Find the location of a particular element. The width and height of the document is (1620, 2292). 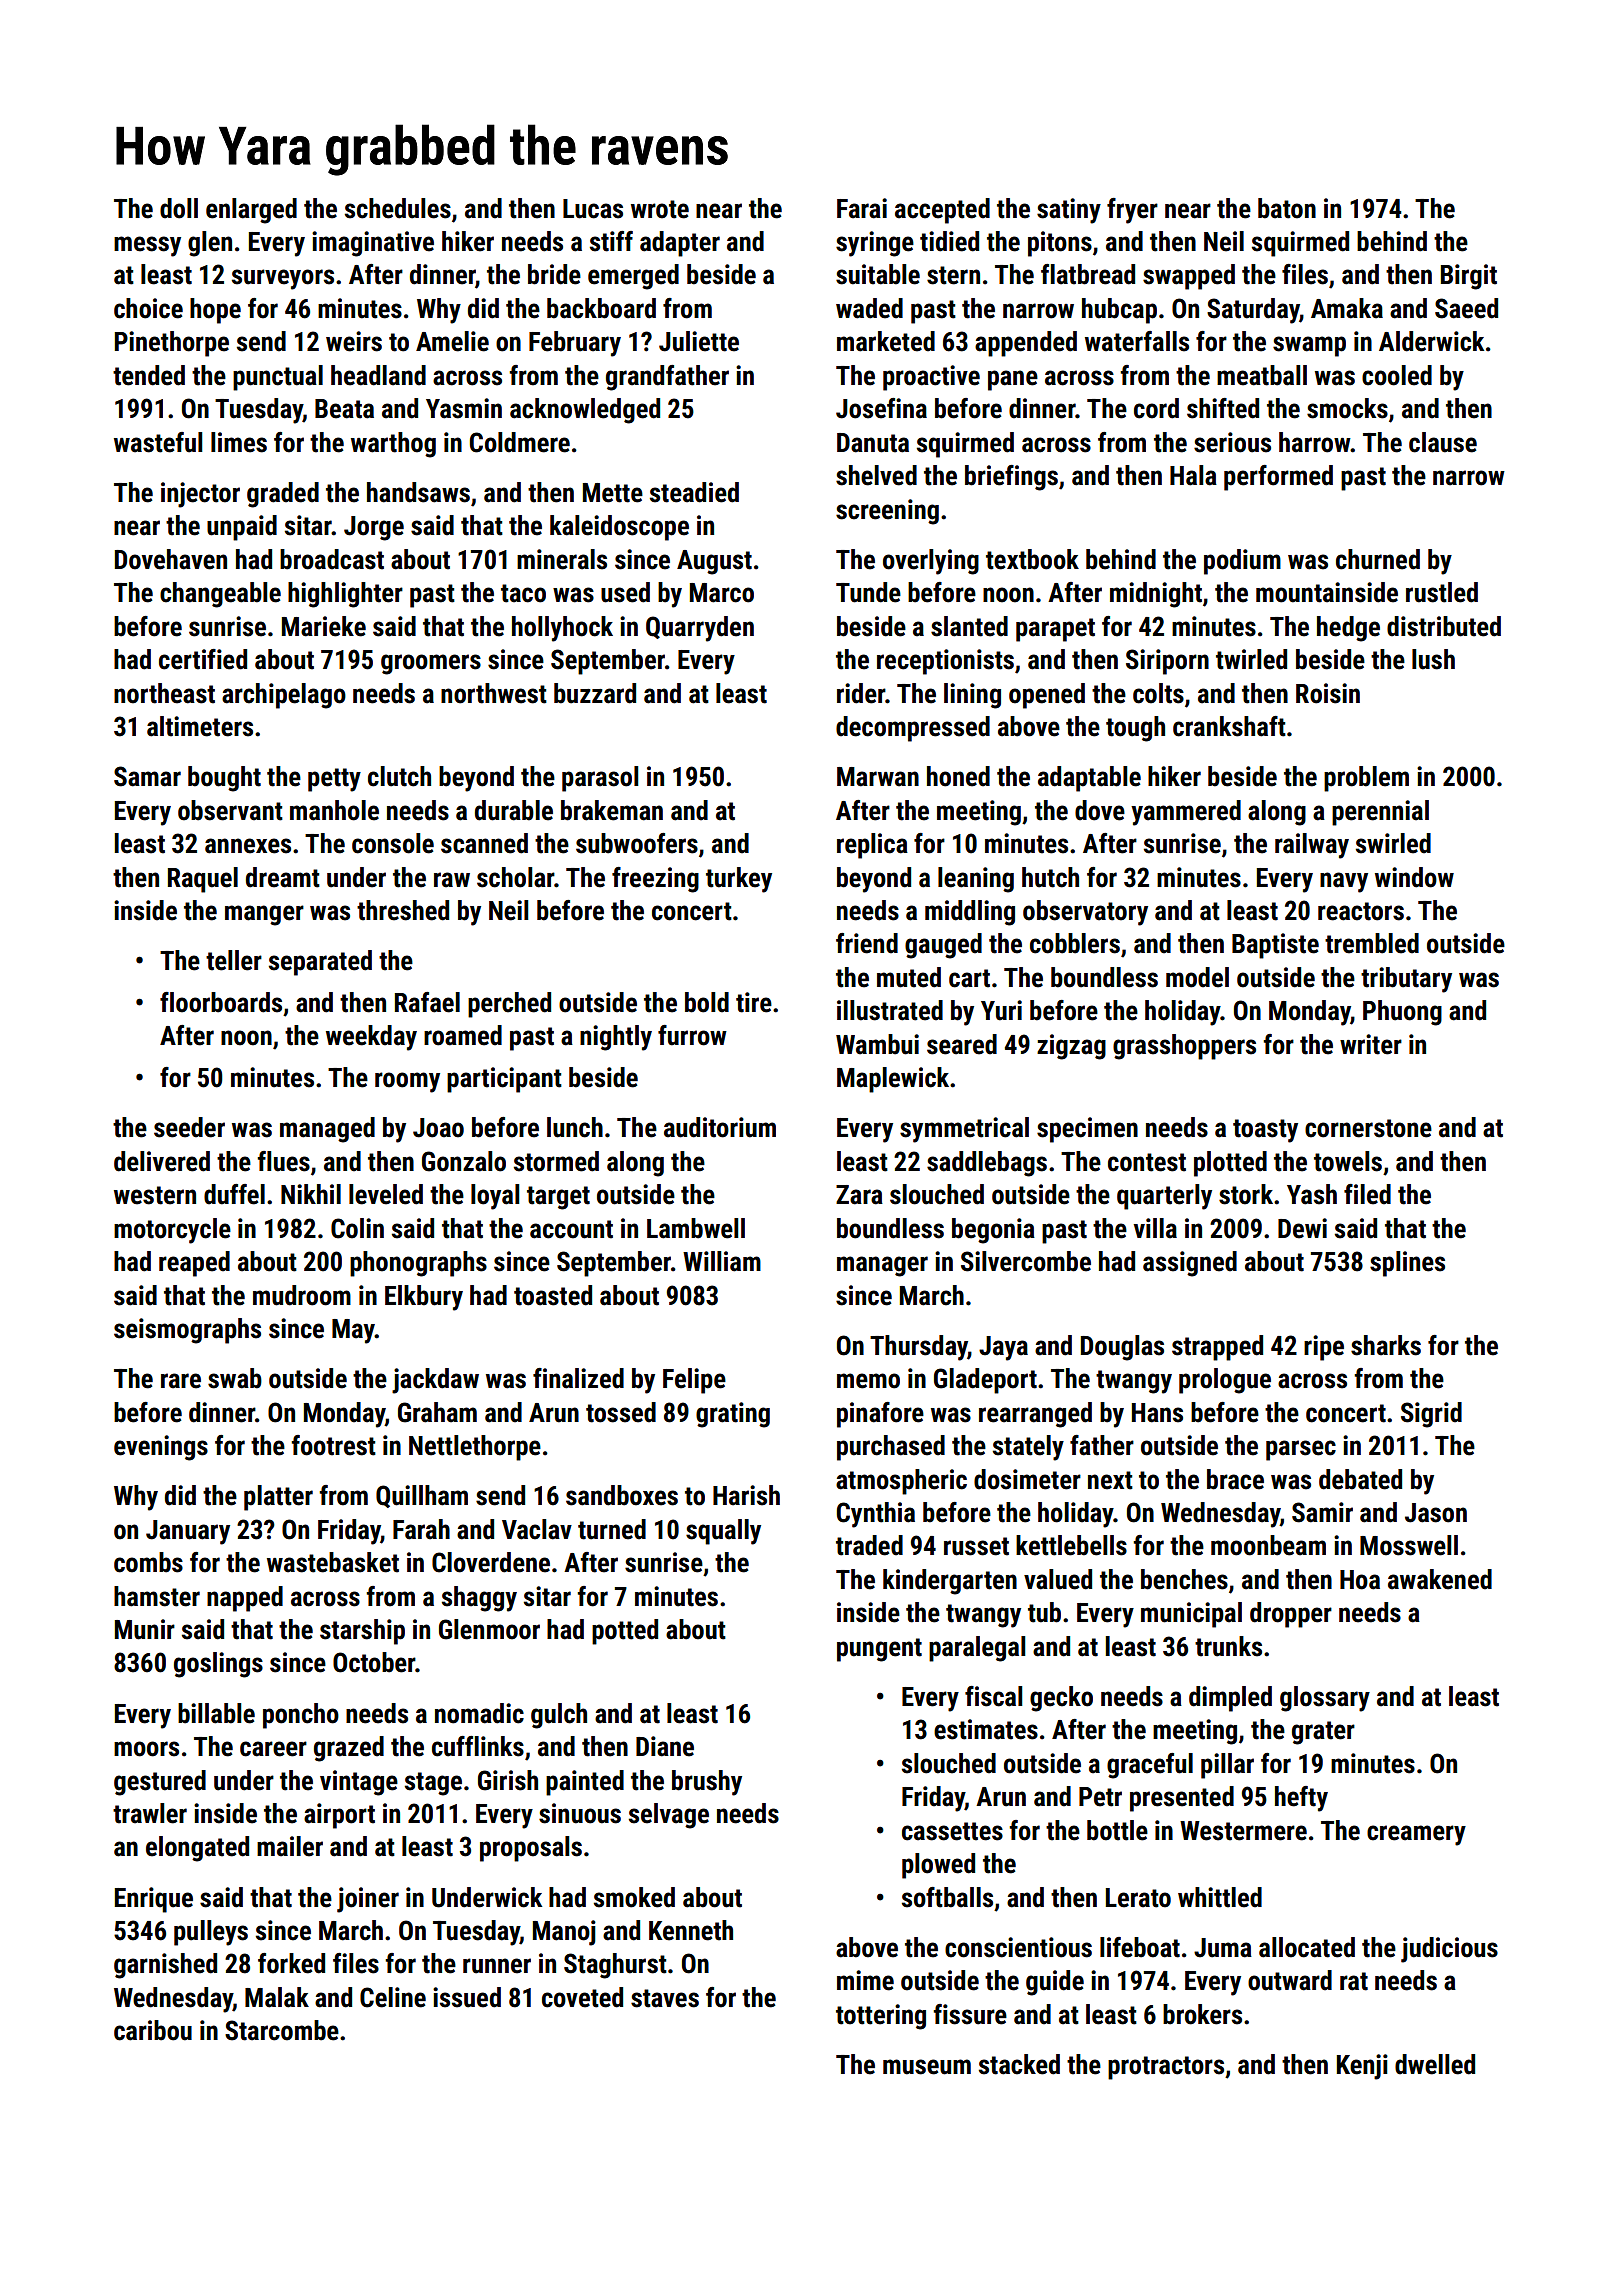

Celine is located at coordinates (393, 1997).
